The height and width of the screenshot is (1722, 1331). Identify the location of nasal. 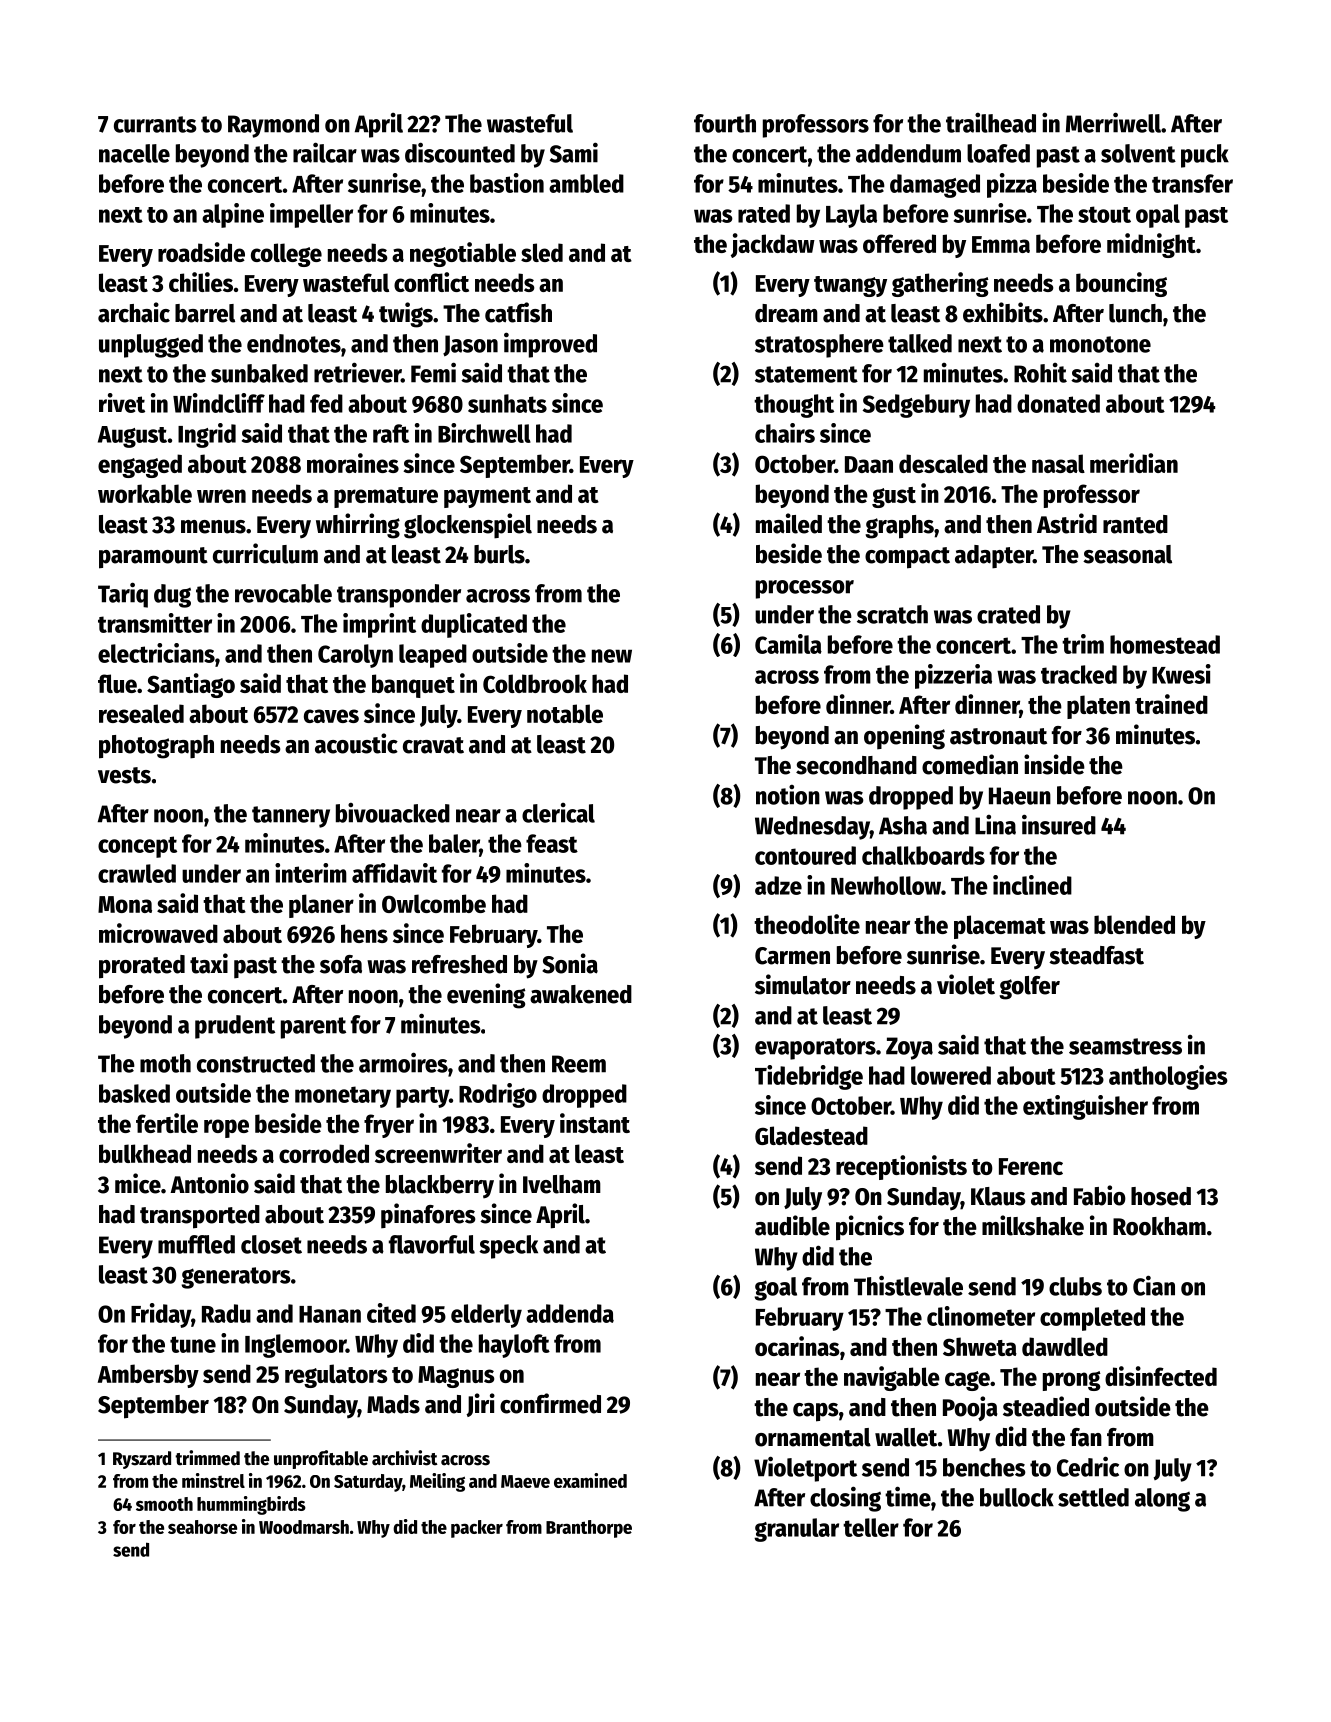
(1058, 463).
